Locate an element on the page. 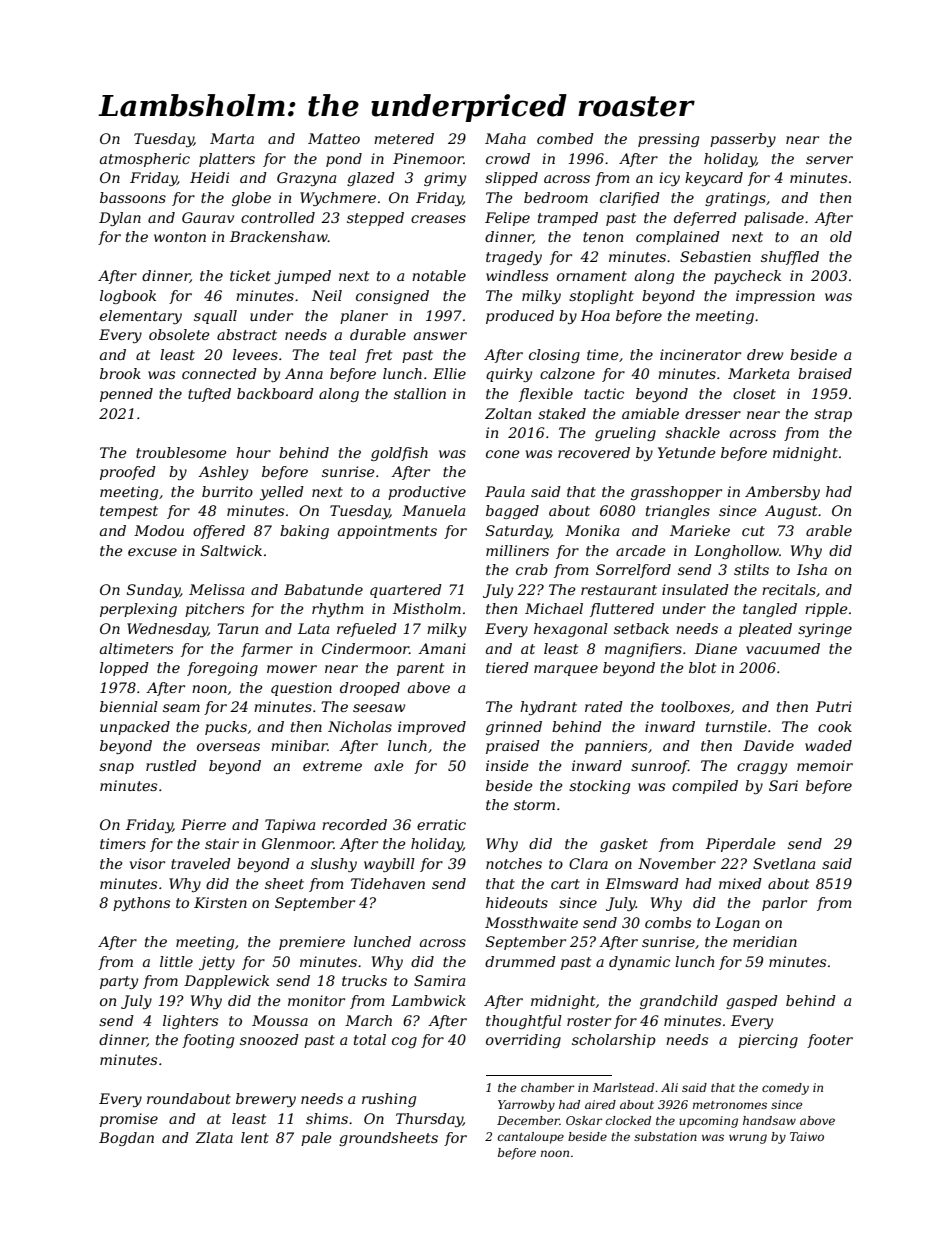 Image resolution: width=952 pixels, height=1233 pixels. impression is located at coordinates (775, 297).
